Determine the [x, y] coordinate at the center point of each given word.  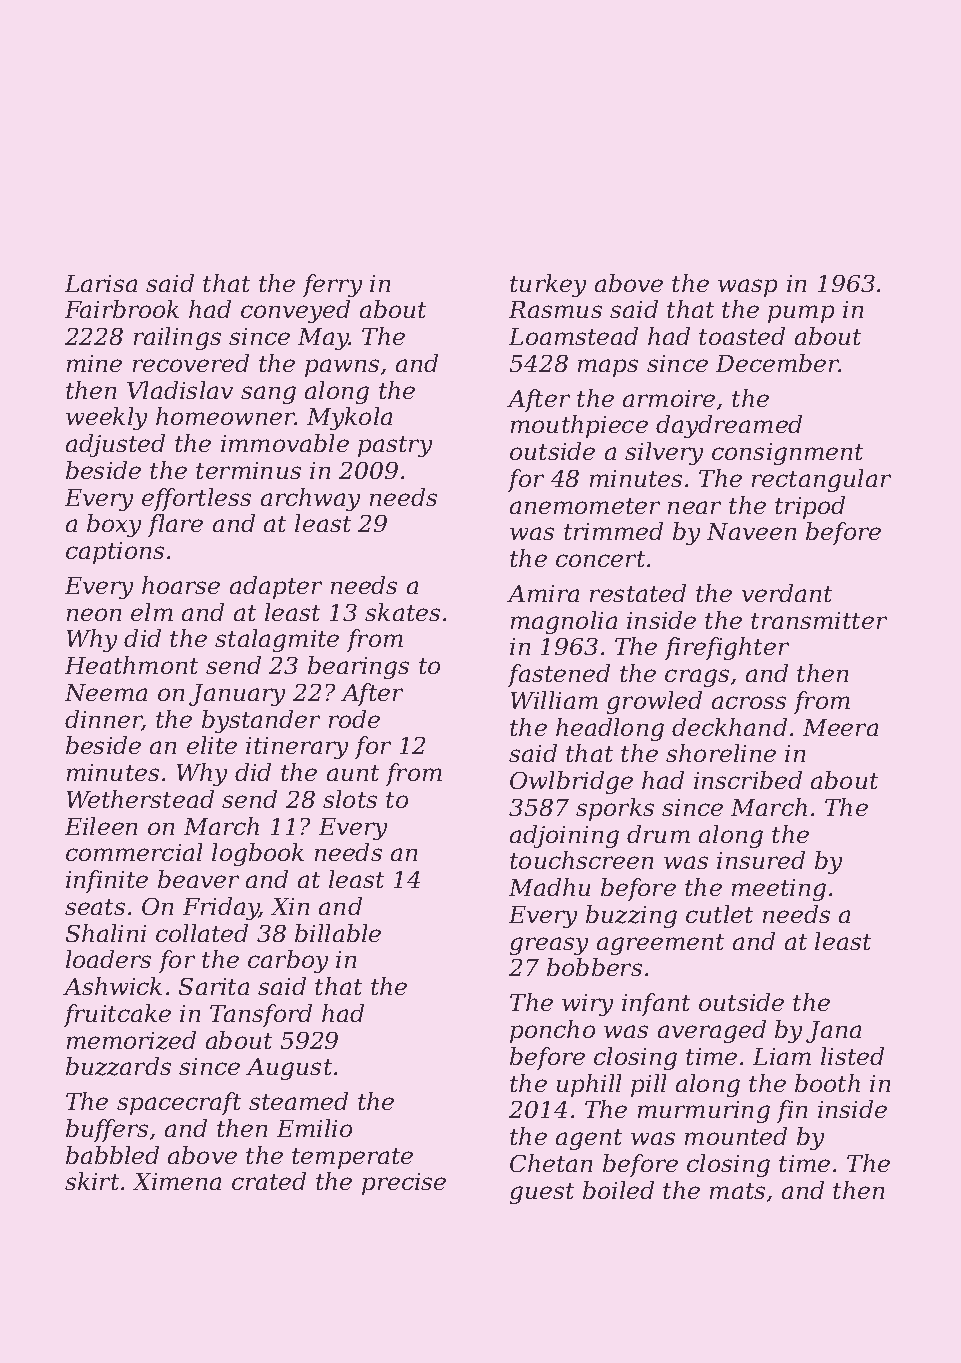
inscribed [748, 780]
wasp [747, 288]
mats [737, 1191]
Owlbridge [571, 782]
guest [542, 1193]
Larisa [101, 283]
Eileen [101, 826]
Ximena [177, 1181]
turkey [548, 285]
